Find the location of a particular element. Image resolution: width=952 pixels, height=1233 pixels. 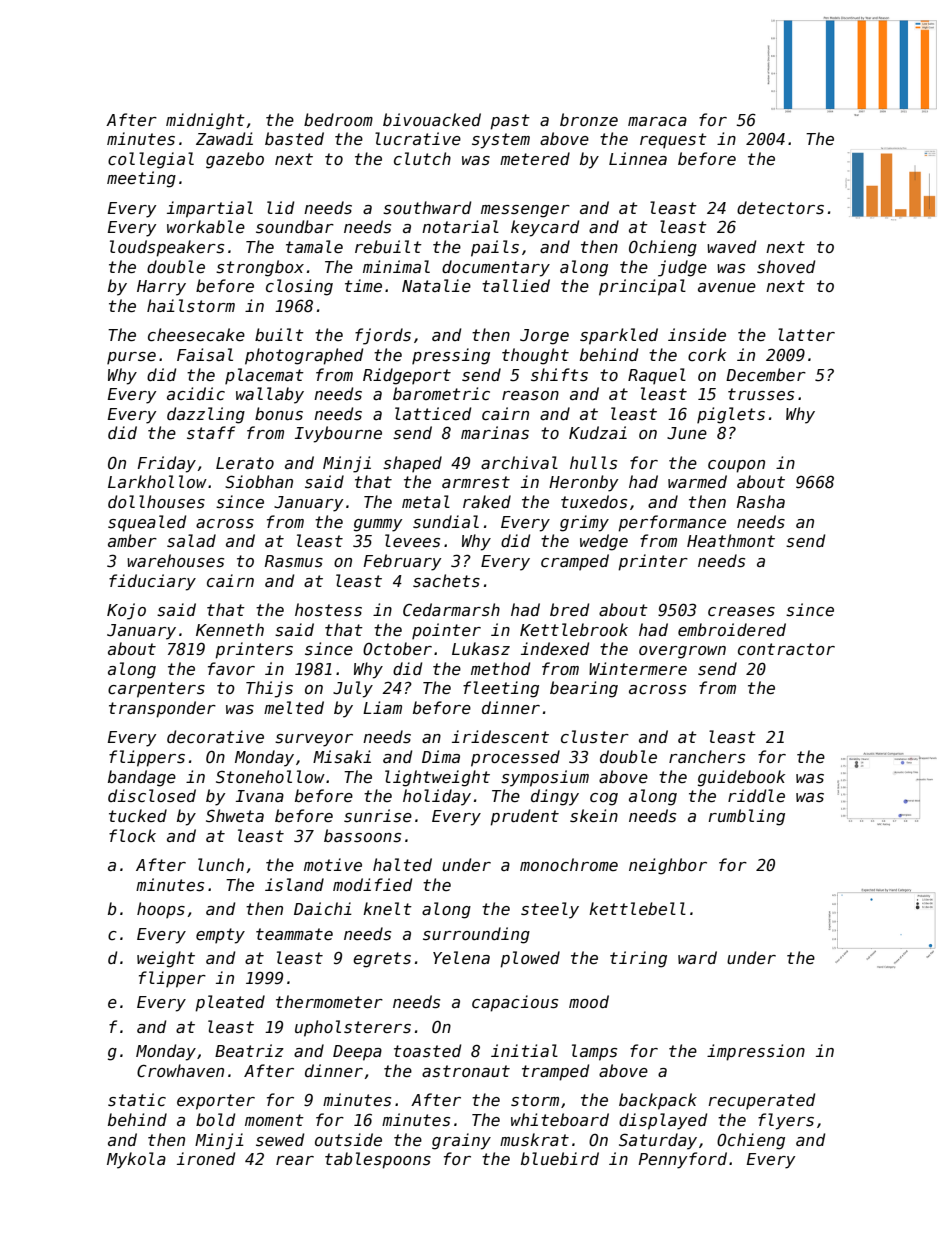

Zawadi is located at coordinates (224, 138).
